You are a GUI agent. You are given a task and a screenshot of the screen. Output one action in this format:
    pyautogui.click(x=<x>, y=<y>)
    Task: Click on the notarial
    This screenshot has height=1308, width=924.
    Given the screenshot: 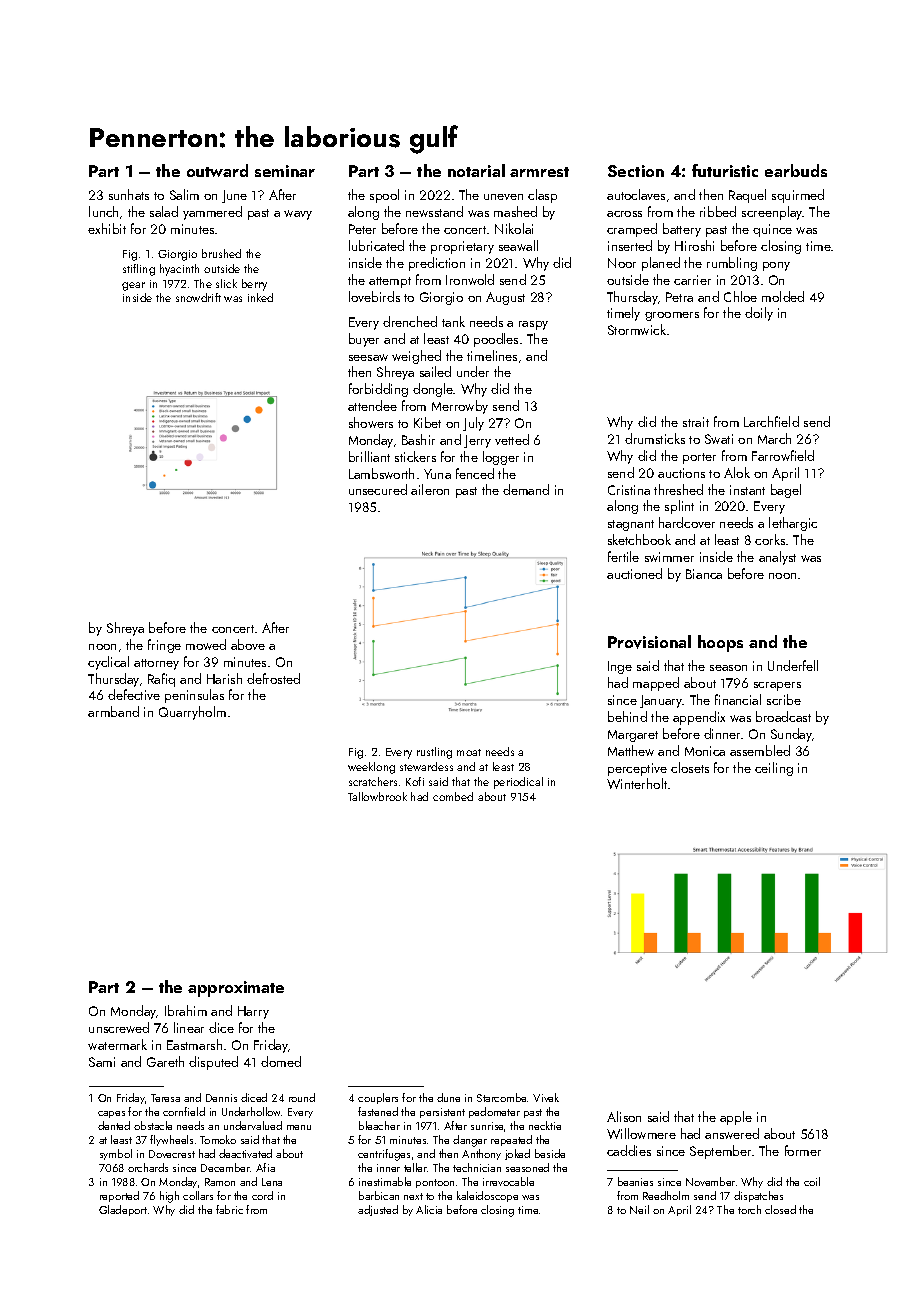 What is the action you would take?
    pyautogui.click(x=476, y=170)
